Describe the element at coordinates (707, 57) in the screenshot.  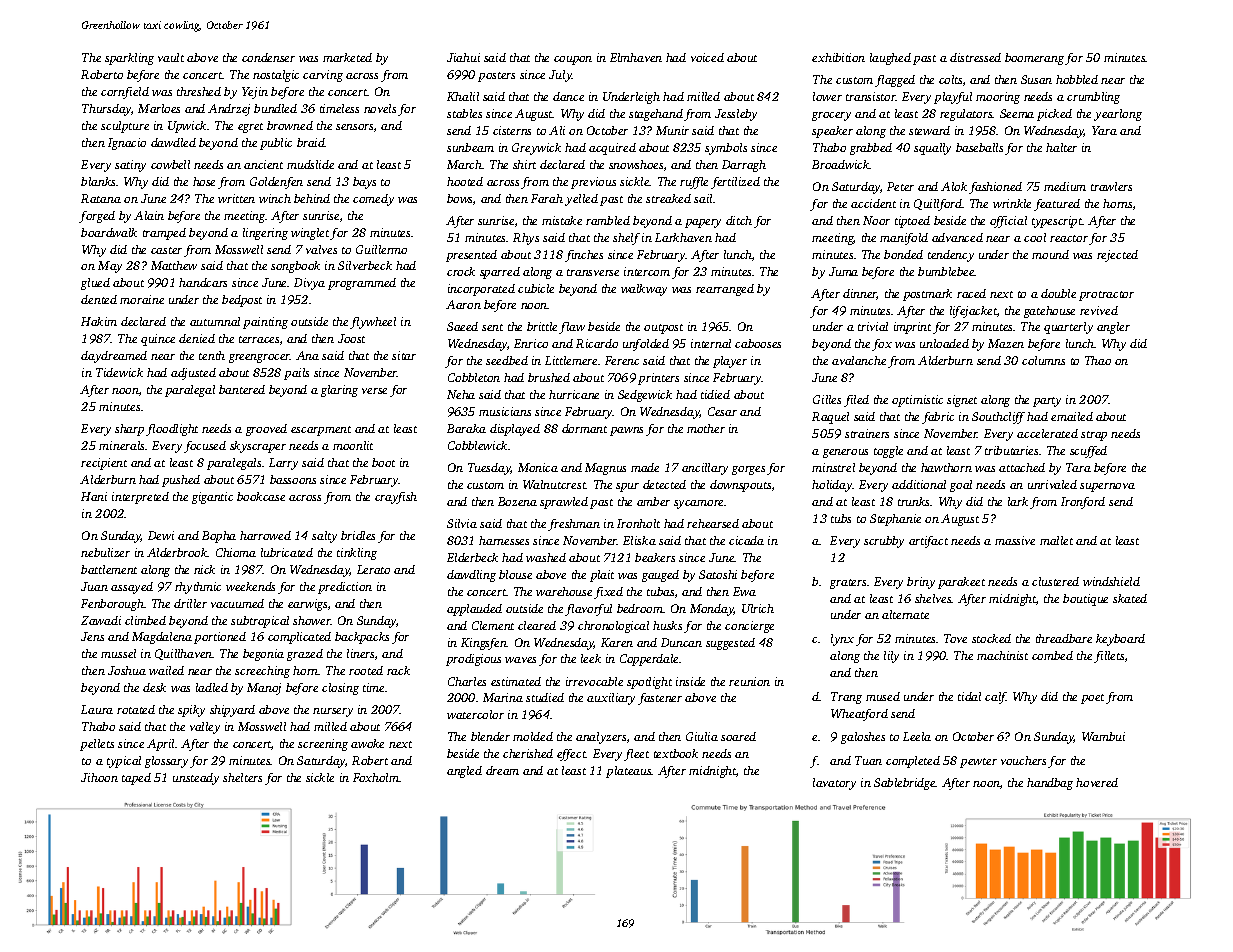
I see `voiced` at that location.
